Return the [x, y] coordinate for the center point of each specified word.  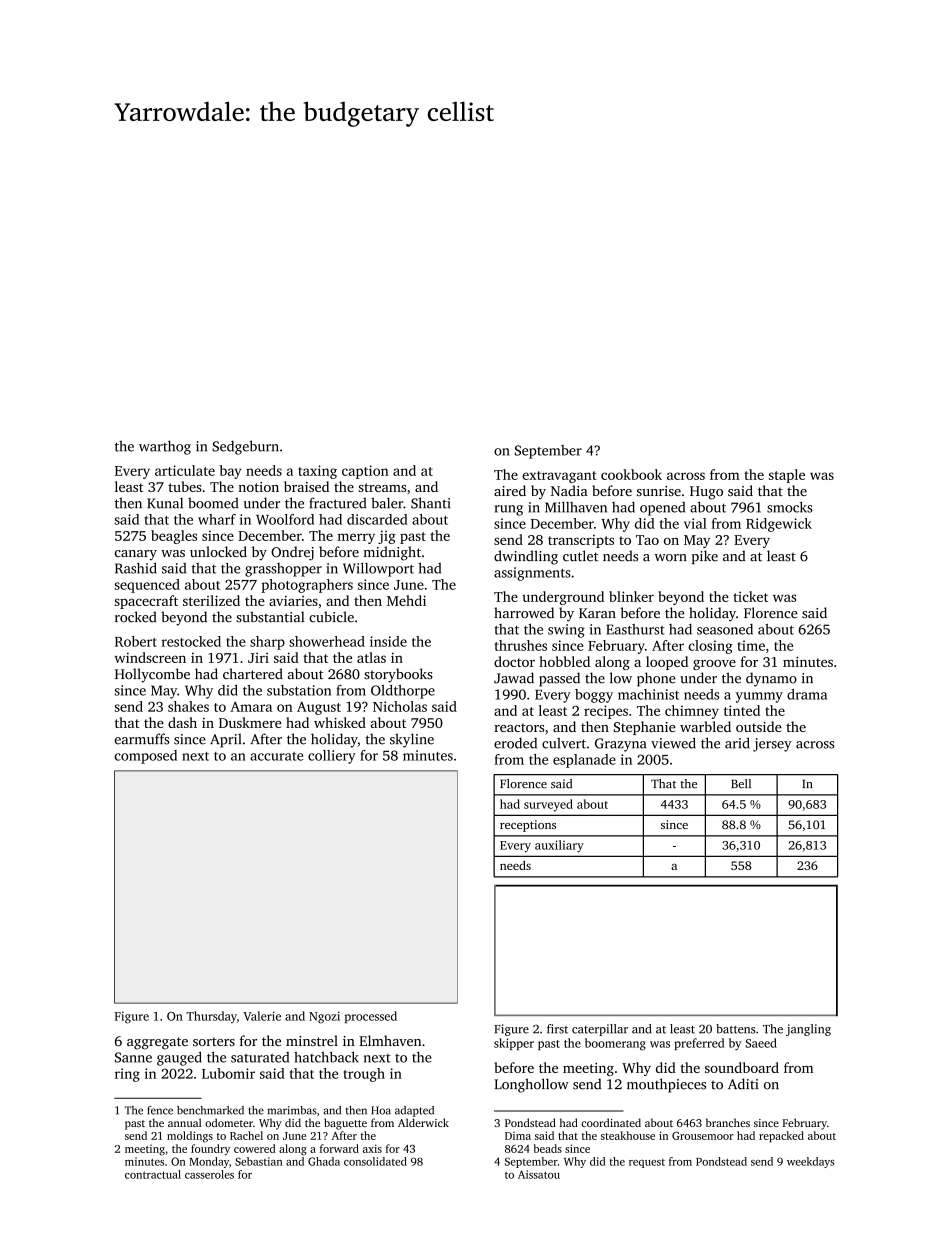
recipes [606, 712]
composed [146, 757]
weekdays [810, 1162]
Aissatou [539, 1174]
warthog [165, 447]
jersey [772, 745]
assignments [532, 574]
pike [705, 557]
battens [735, 1029]
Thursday [211, 1017]
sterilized [211, 600]
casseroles [209, 1174]
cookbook [631, 474]
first [557, 1029]
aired [510, 490]
